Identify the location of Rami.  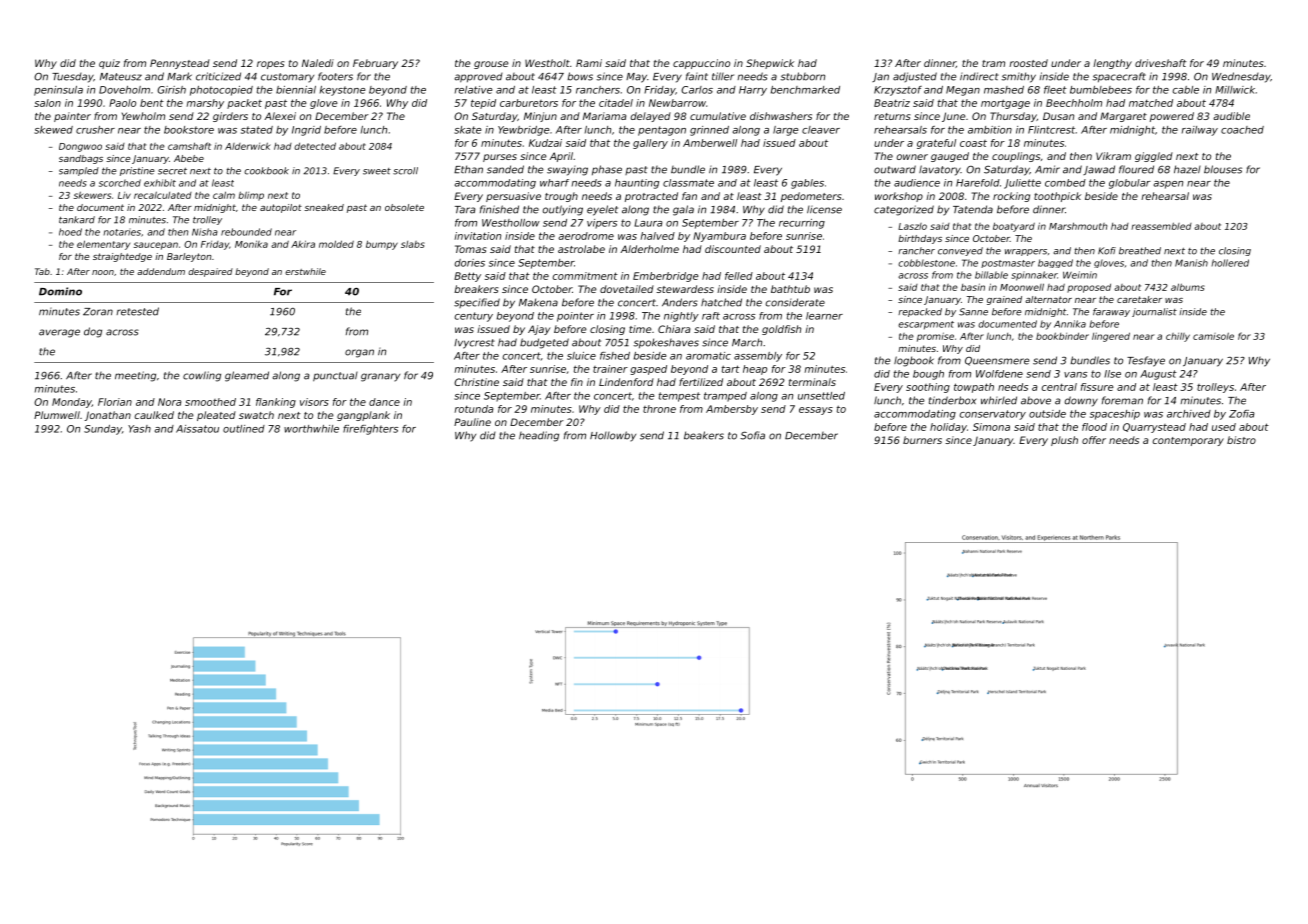
(589, 63).
